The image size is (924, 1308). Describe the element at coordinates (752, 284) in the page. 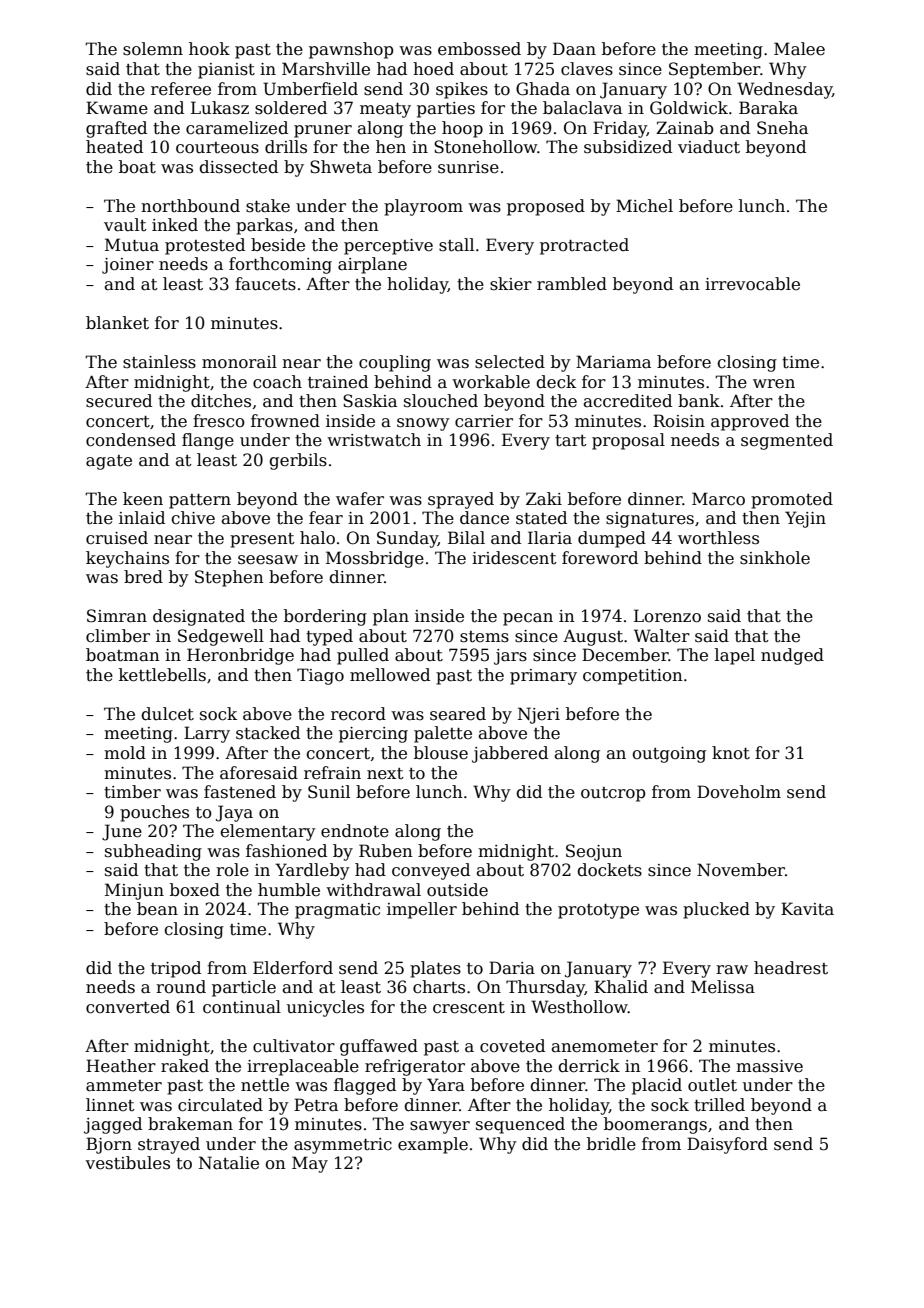

I see `irrevocable` at that location.
